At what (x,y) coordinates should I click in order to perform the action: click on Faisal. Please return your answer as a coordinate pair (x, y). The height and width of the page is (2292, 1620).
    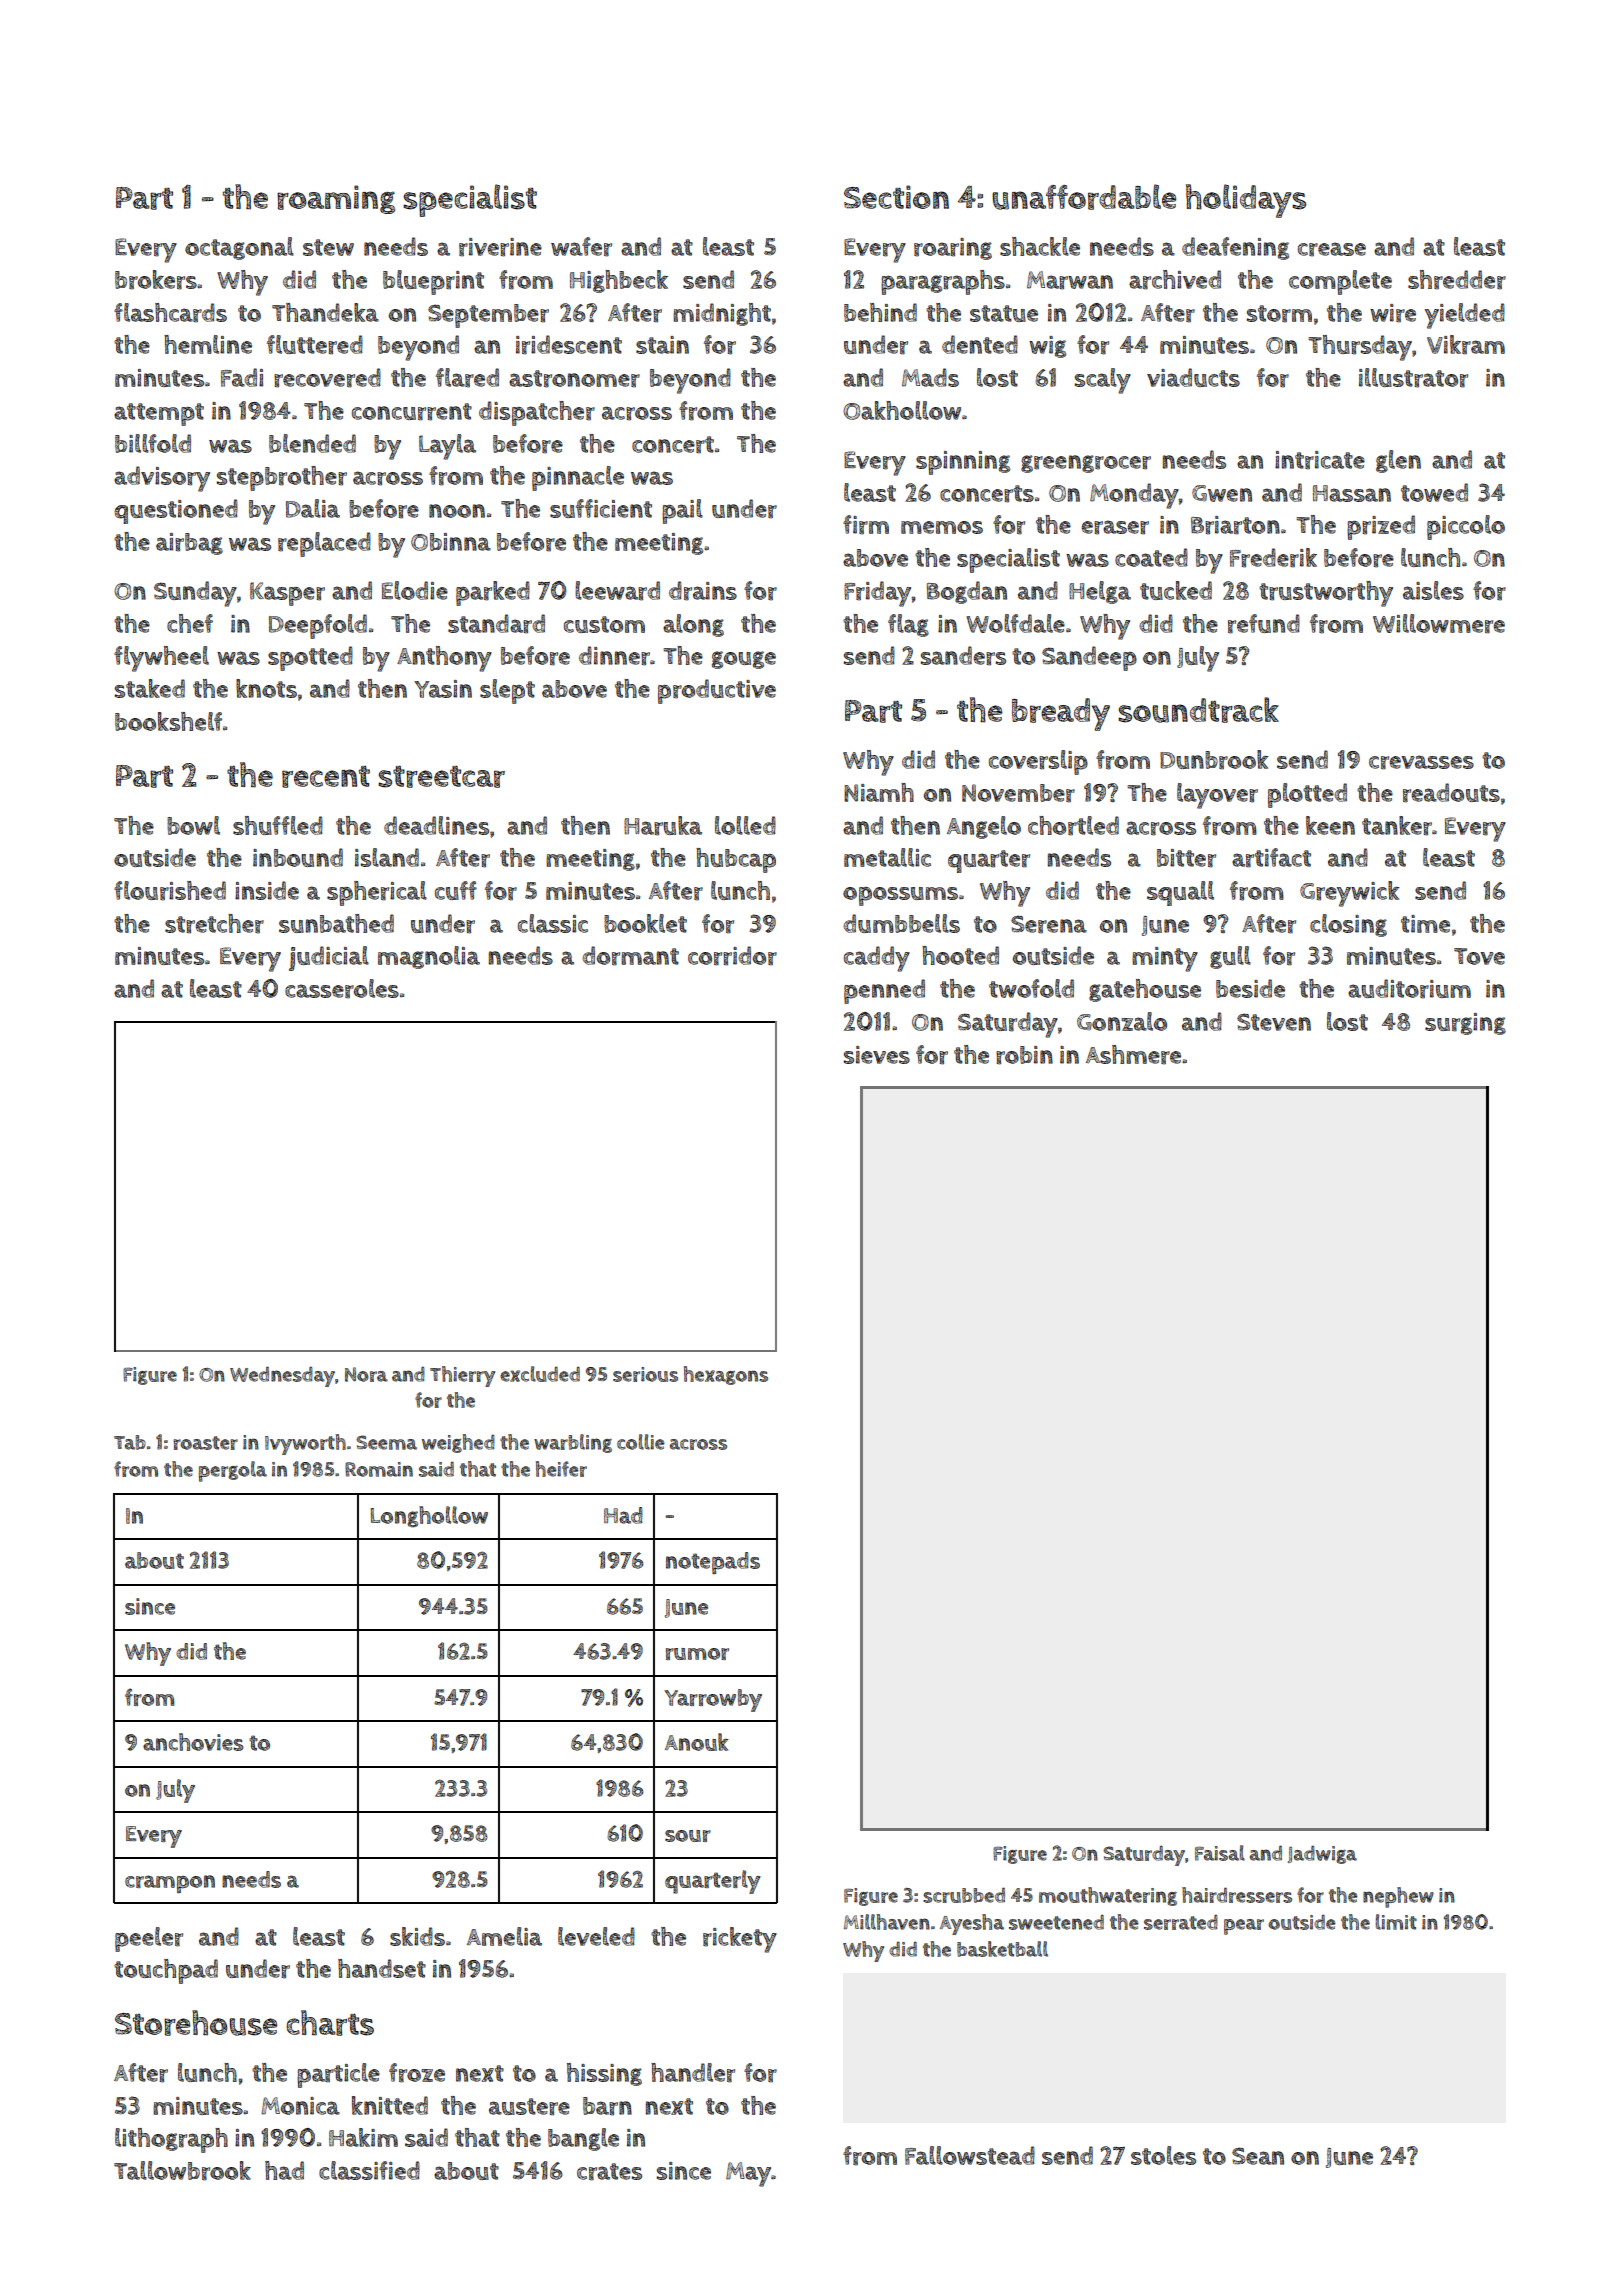
    Looking at the image, I should click on (1220, 1853).
